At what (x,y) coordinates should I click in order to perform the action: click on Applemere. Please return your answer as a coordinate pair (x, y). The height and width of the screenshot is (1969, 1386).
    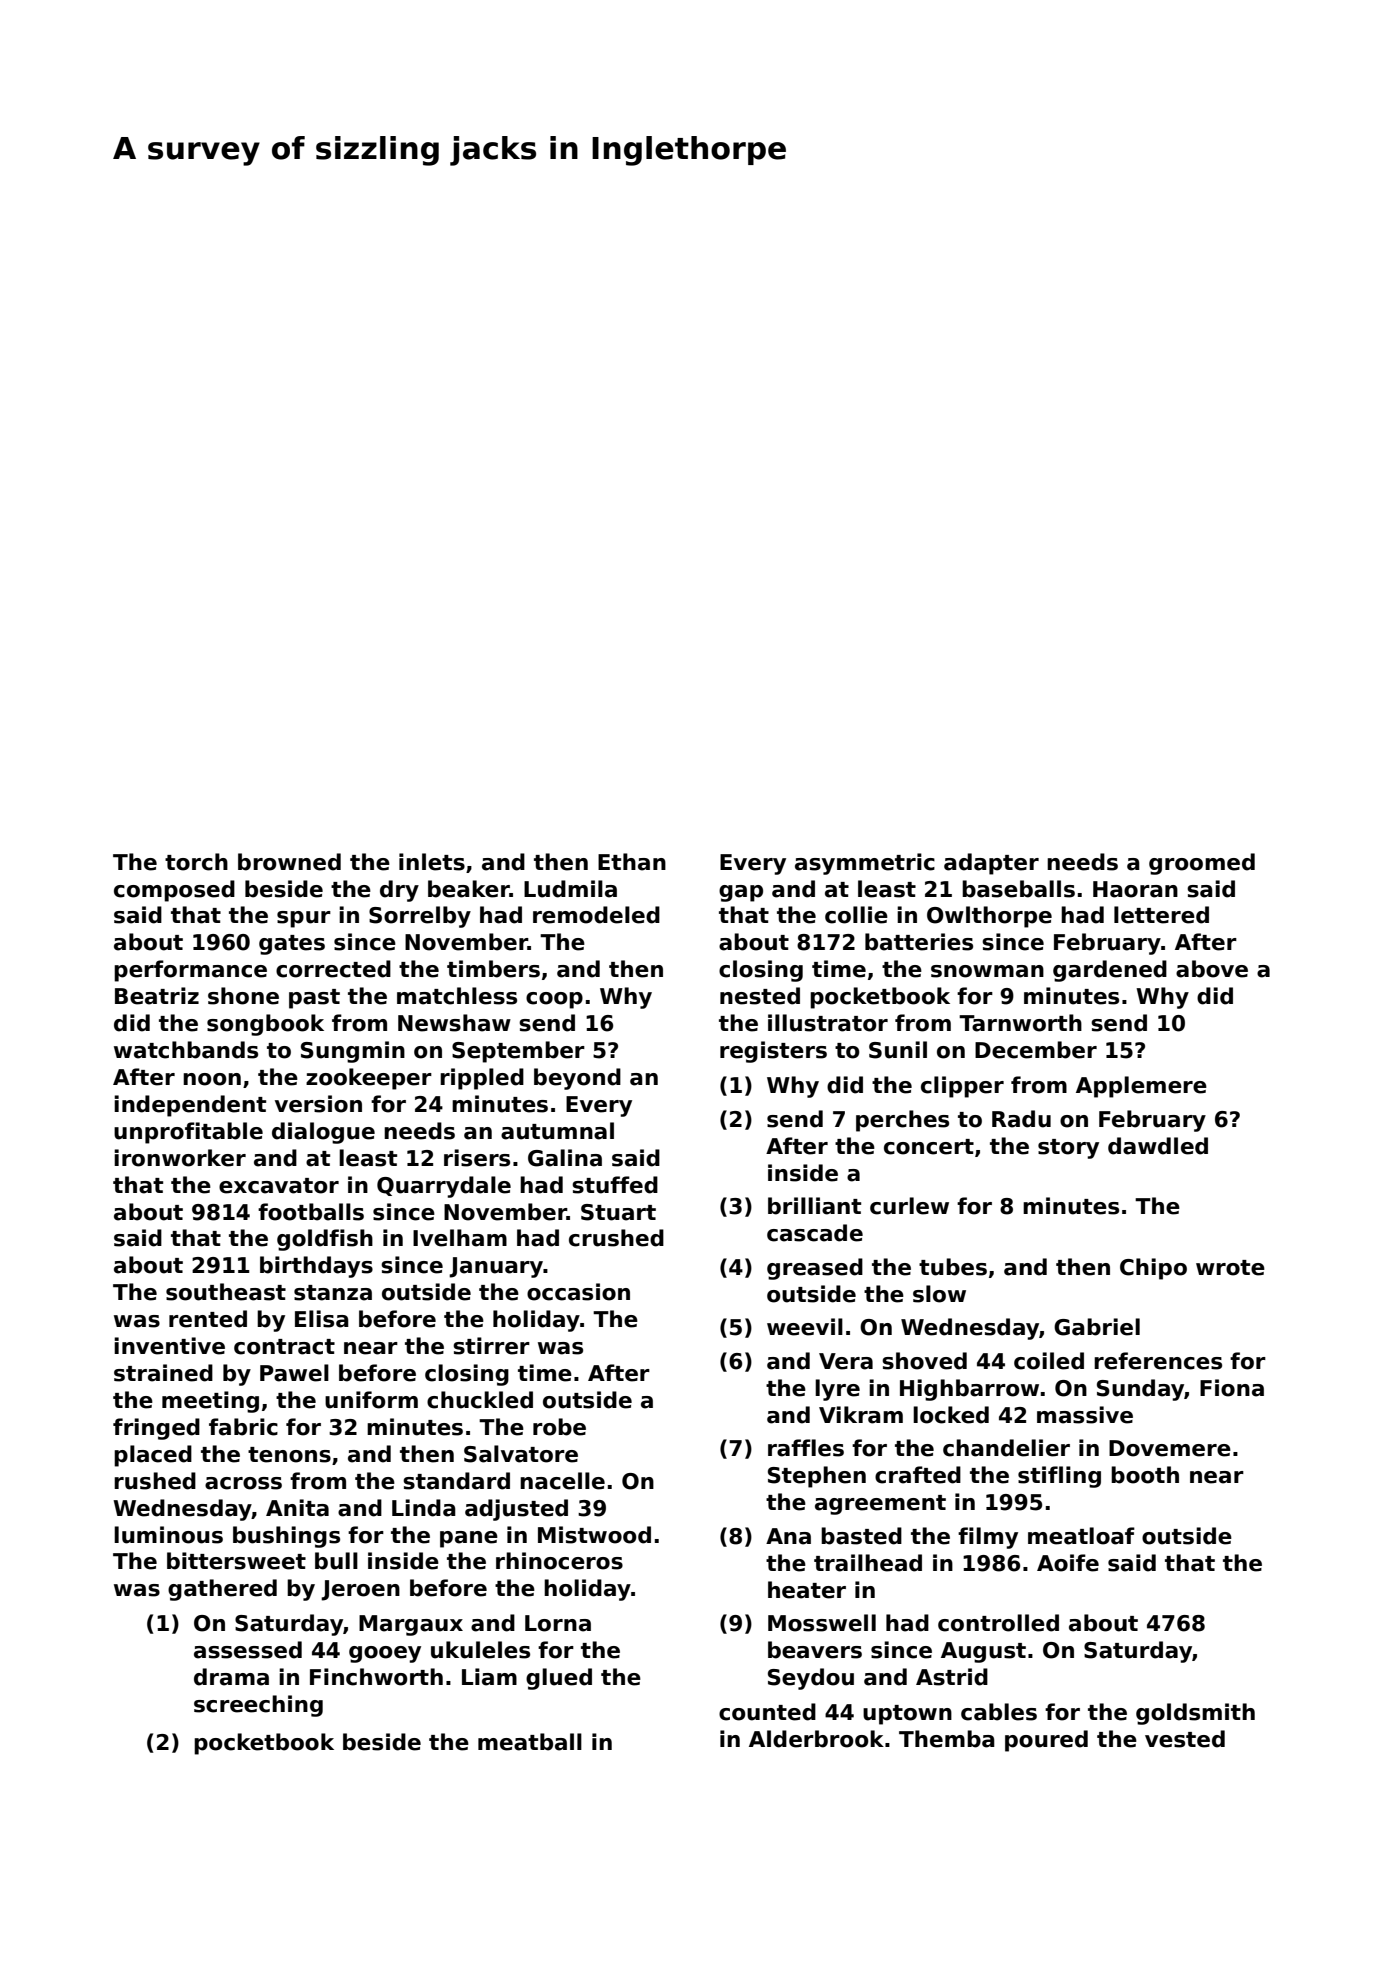
    Looking at the image, I should click on (1141, 1087).
